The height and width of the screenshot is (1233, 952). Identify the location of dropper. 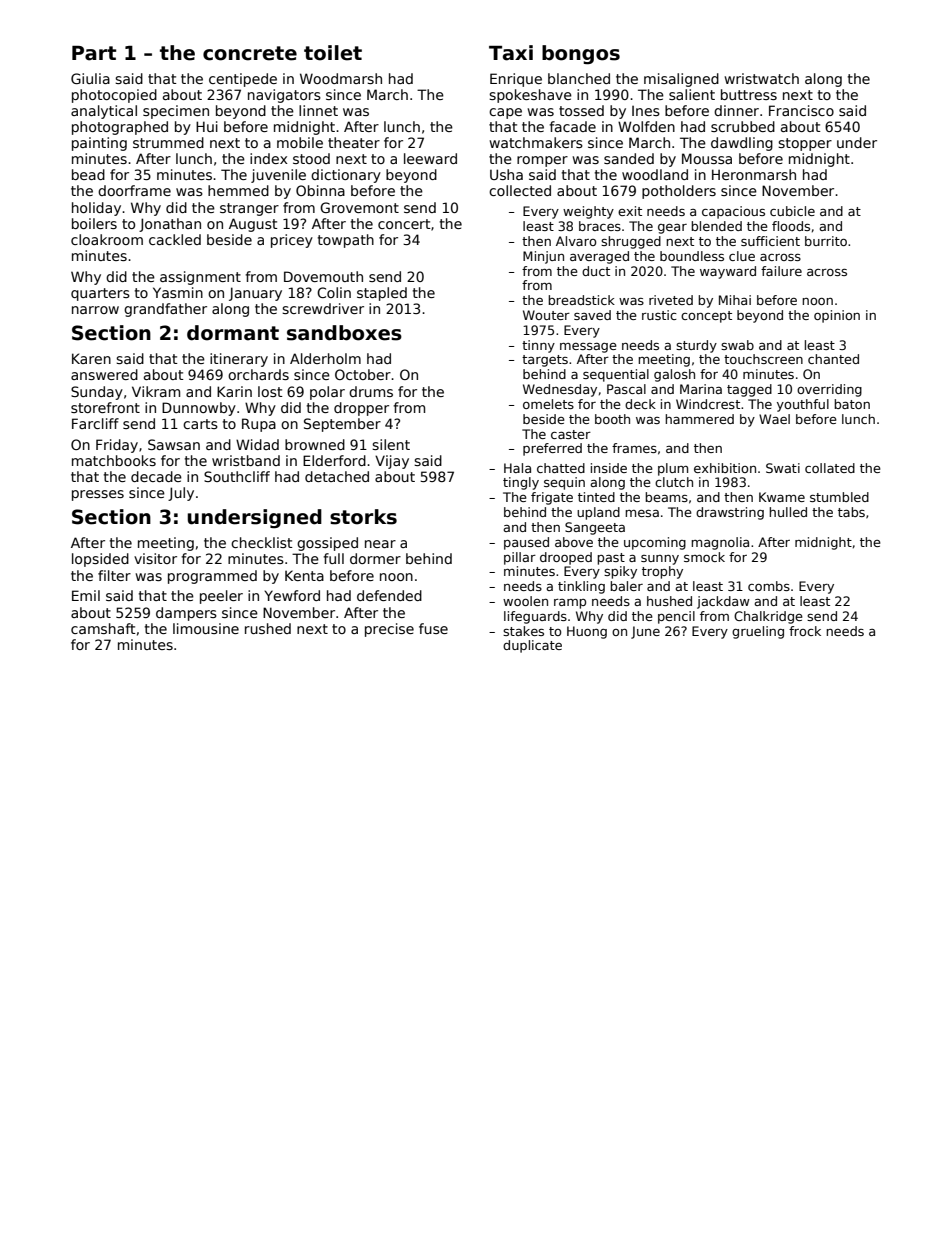
(361, 409).
